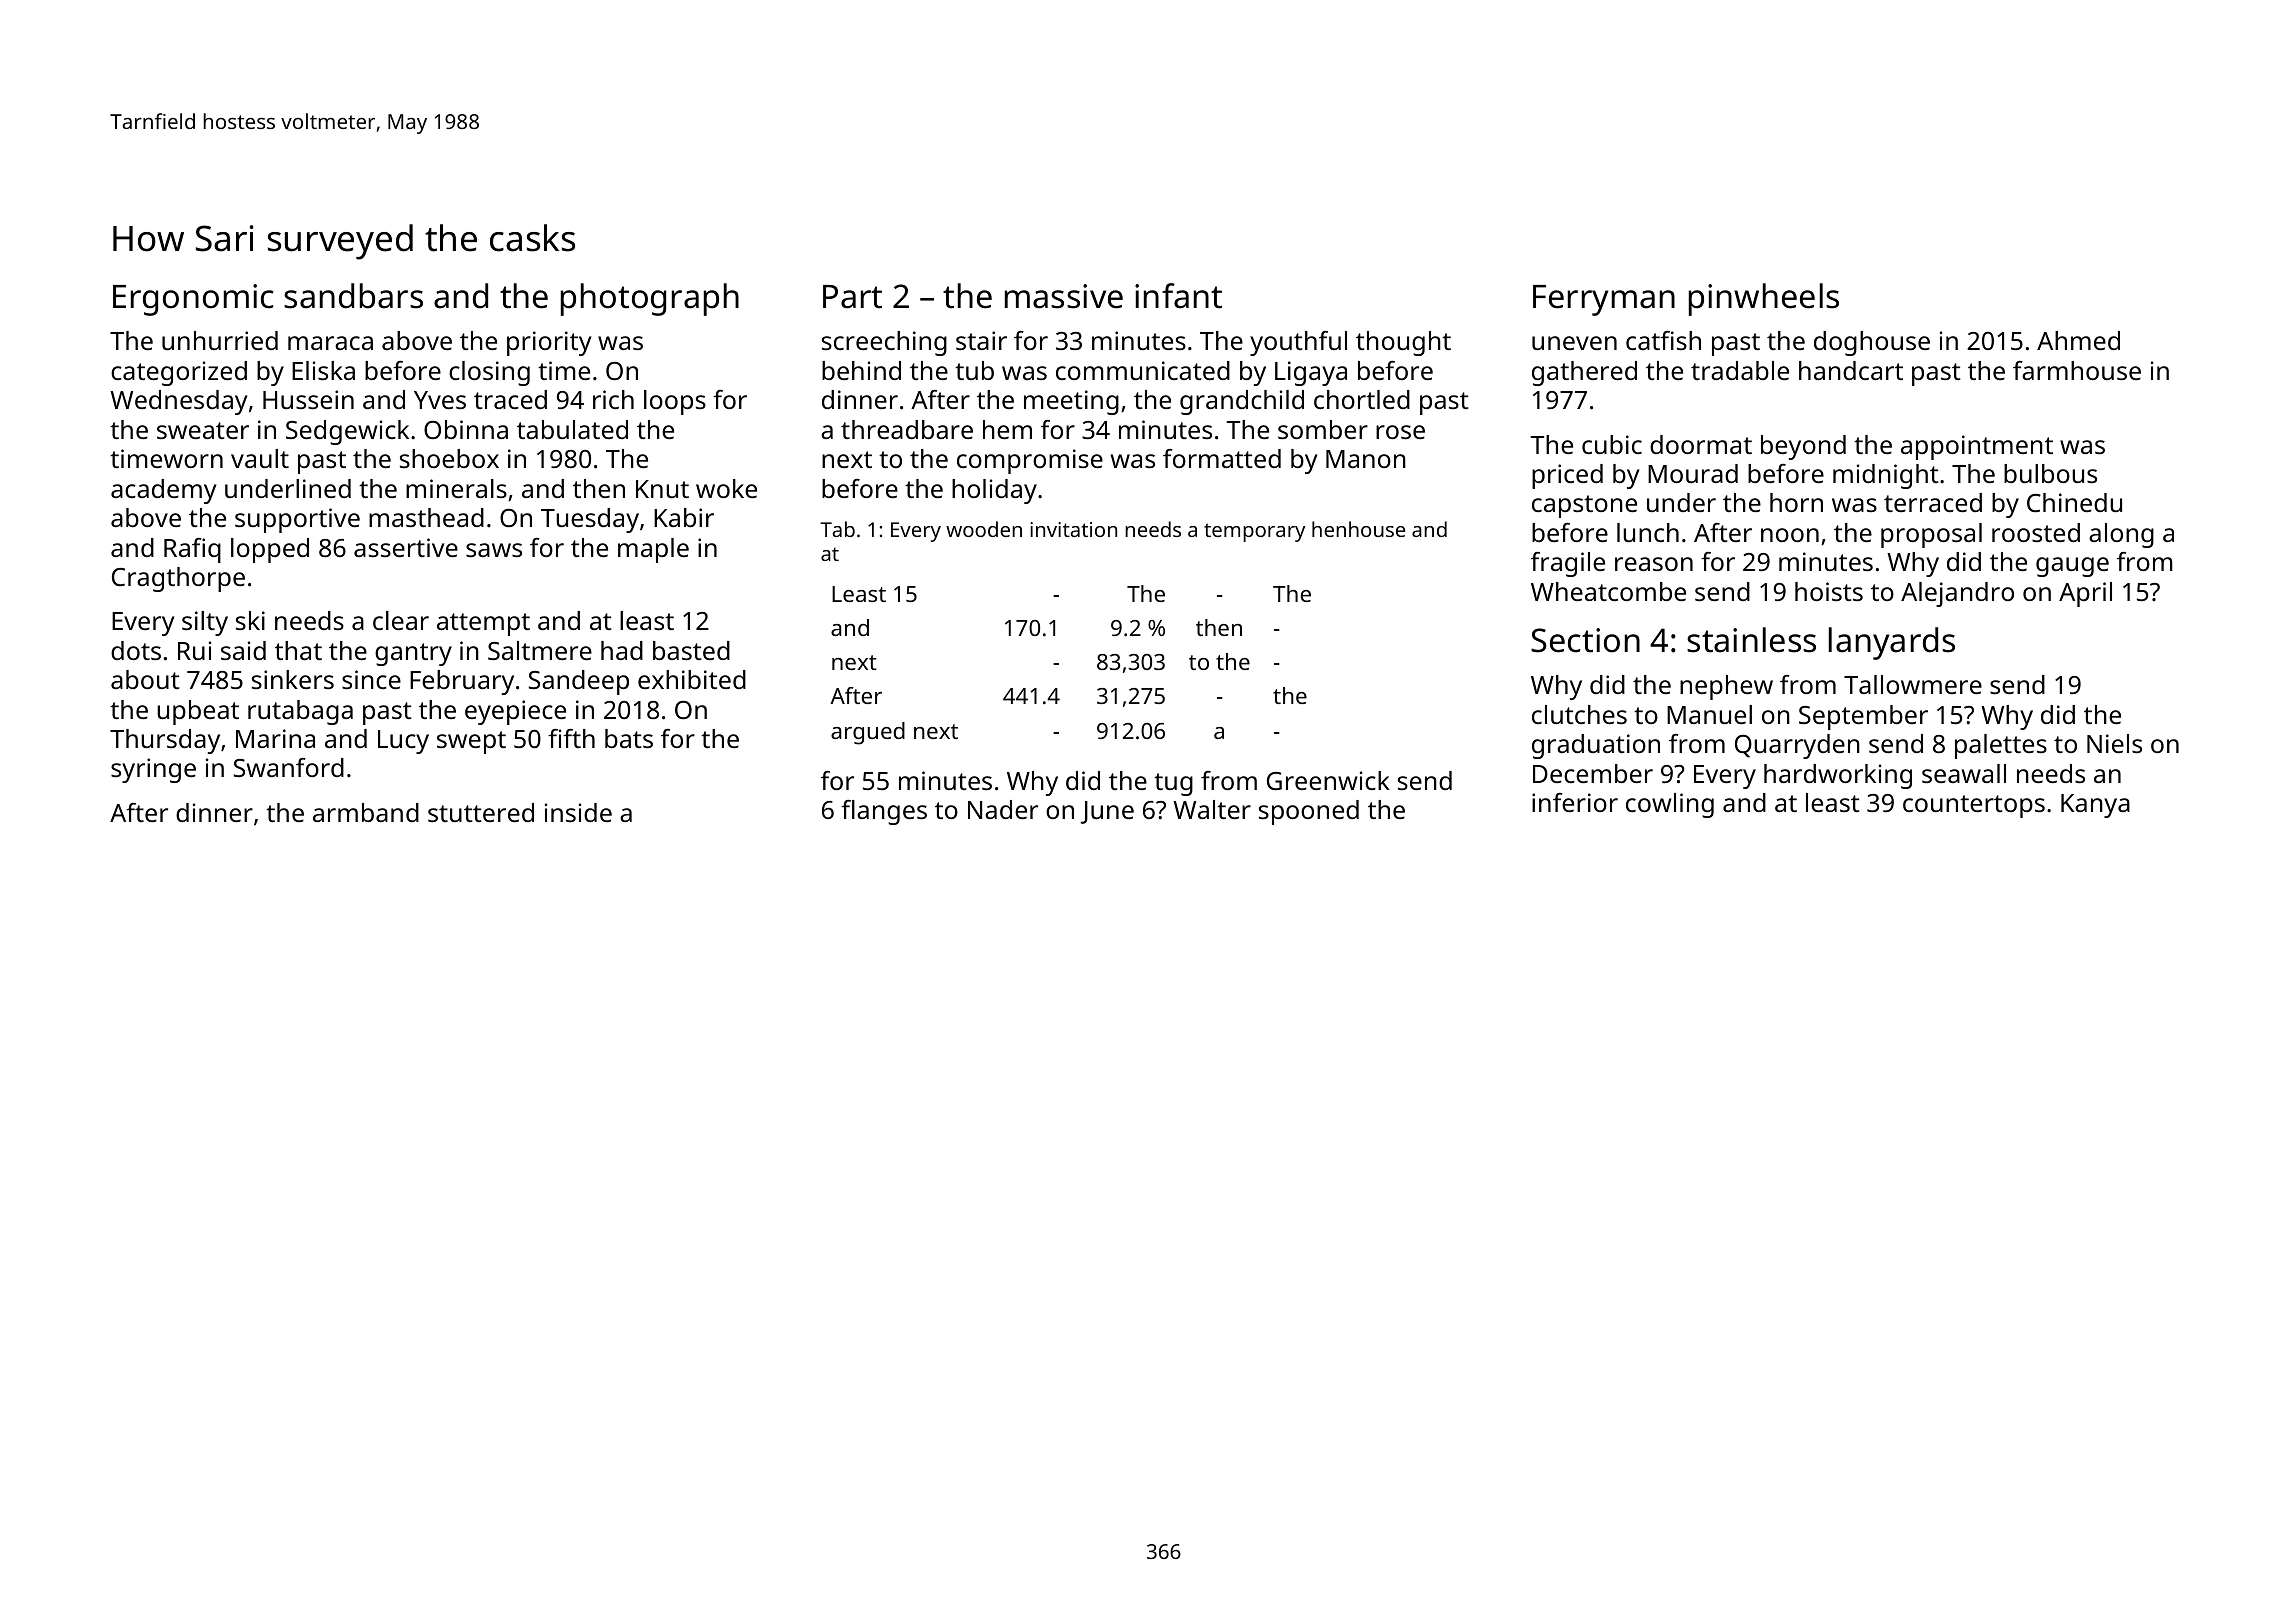 This screenshot has height=1620, width=2292. Describe the element at coordinates (1071, 402) in the screenshot. I see `meeting` at that location.
